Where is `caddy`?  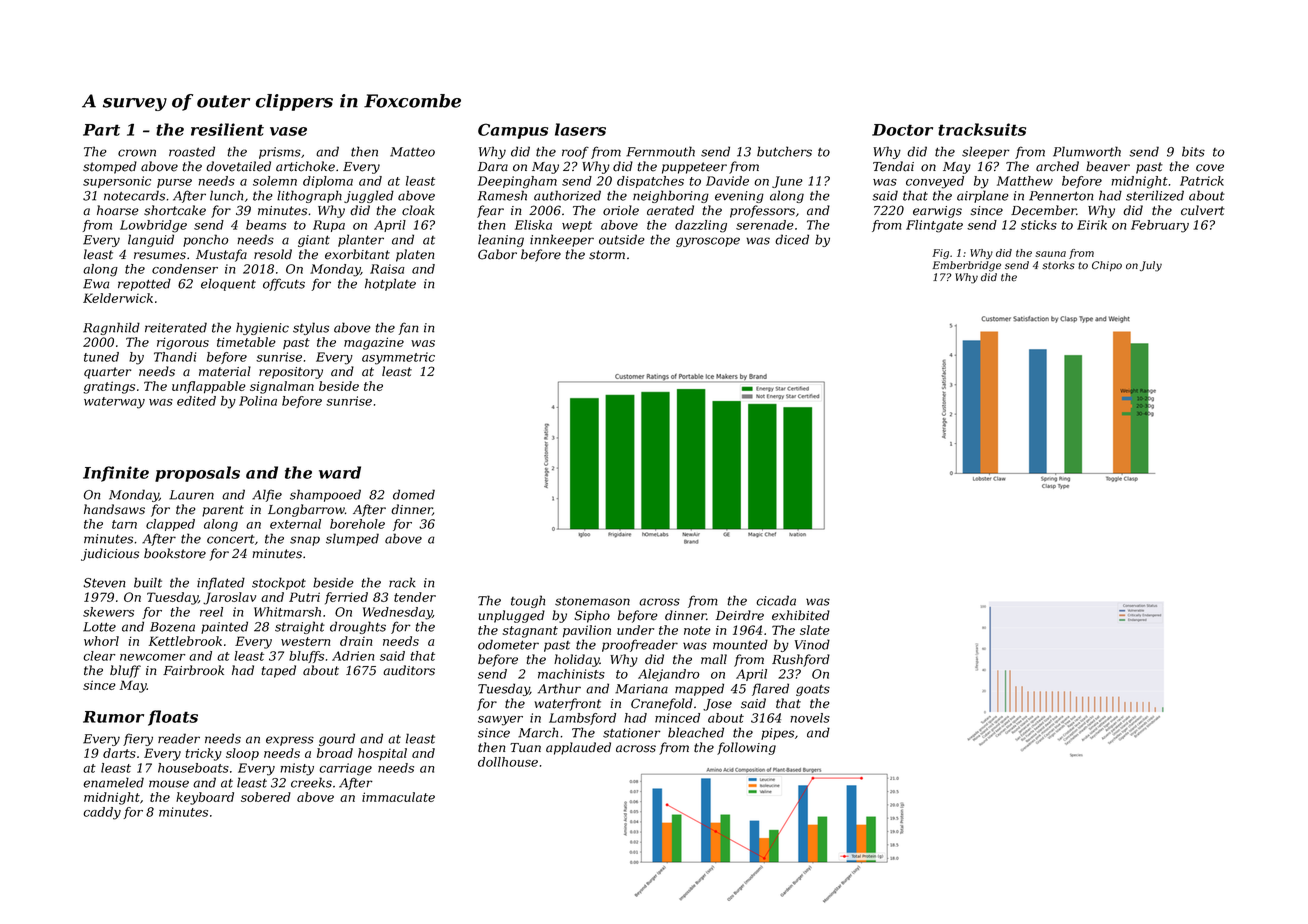
caddy is located at coordinates (102, 813).
